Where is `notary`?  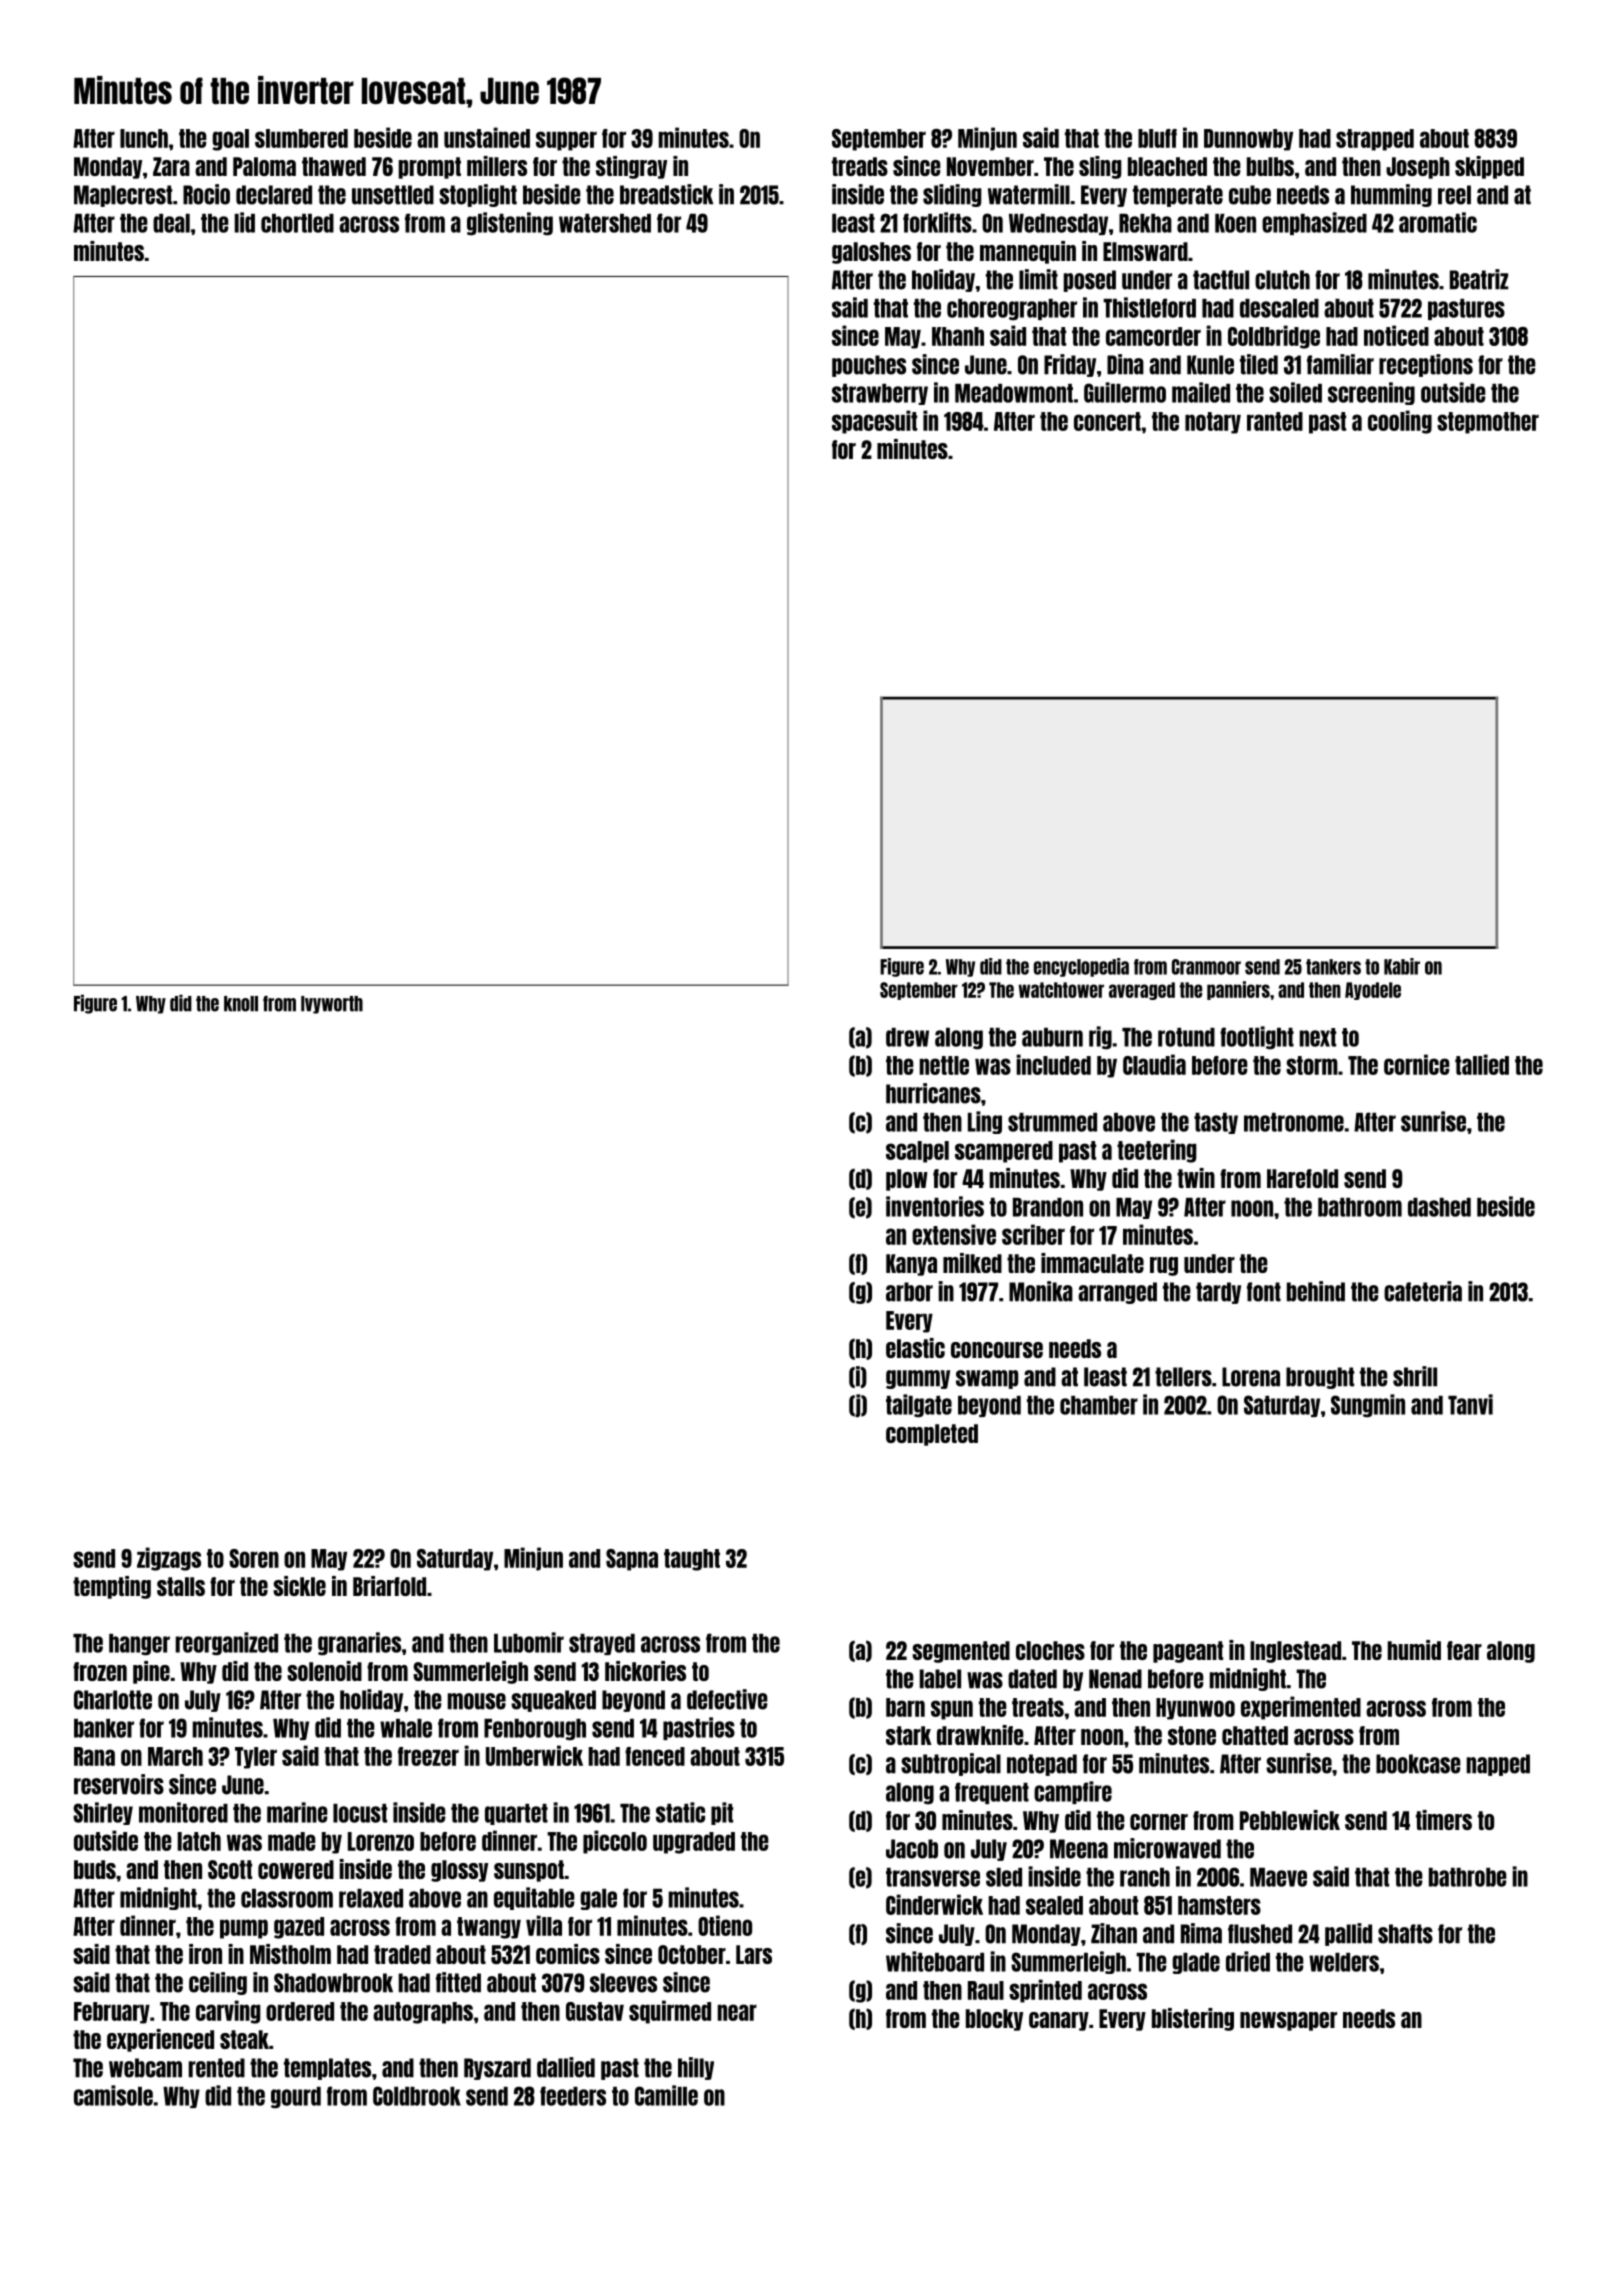
notary is located at coordinates (1213, 423).
